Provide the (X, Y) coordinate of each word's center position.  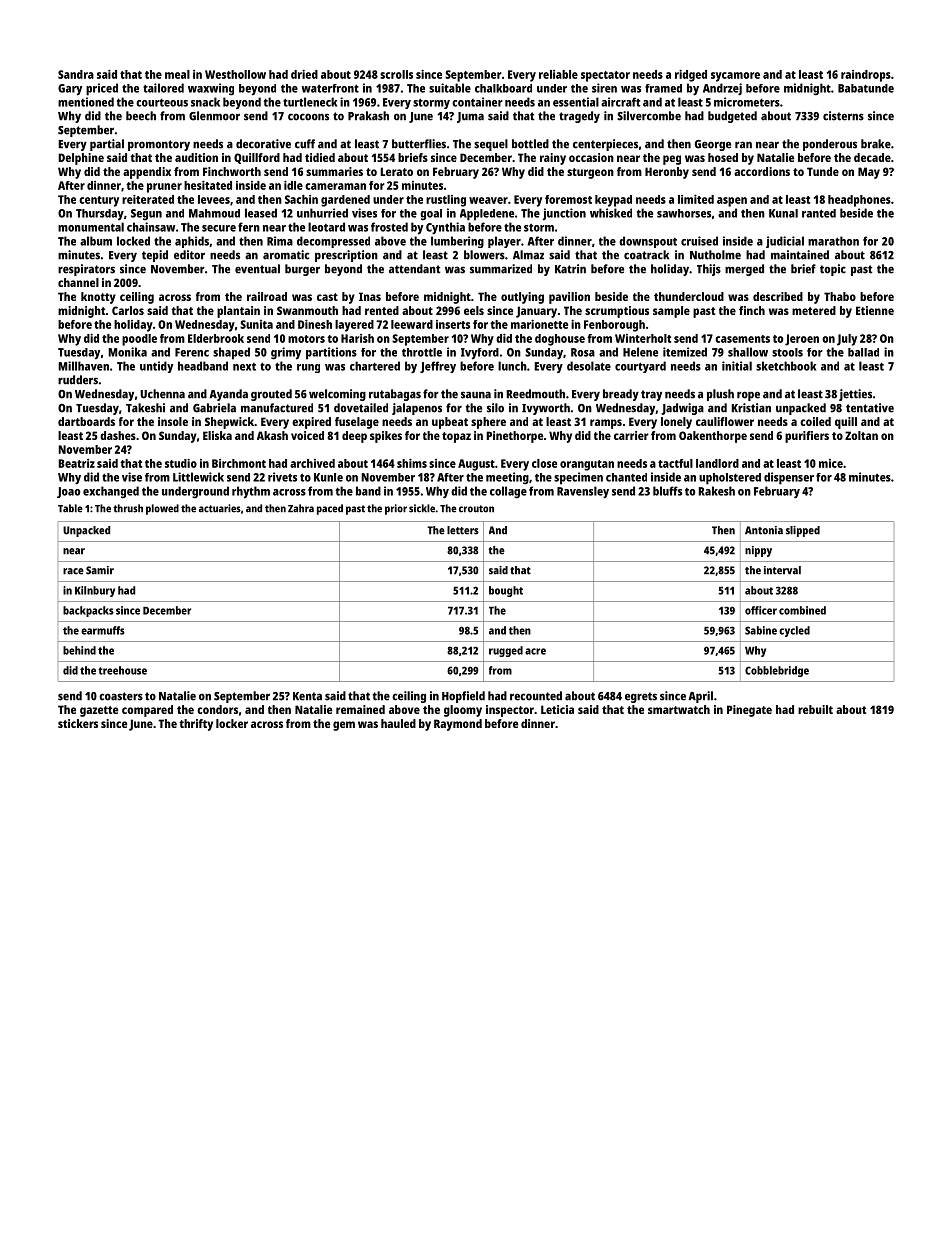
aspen (732, 202)
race (73, 571)
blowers (484, 255)
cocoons (308, 117)
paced (330, 509)
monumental (91, 227)
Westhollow (235, 74)
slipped (803, 531)
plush (720, 395)
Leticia (557, 709)
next (244, 367)
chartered (375, 366)
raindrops (866, 76)
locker (232, 723)
